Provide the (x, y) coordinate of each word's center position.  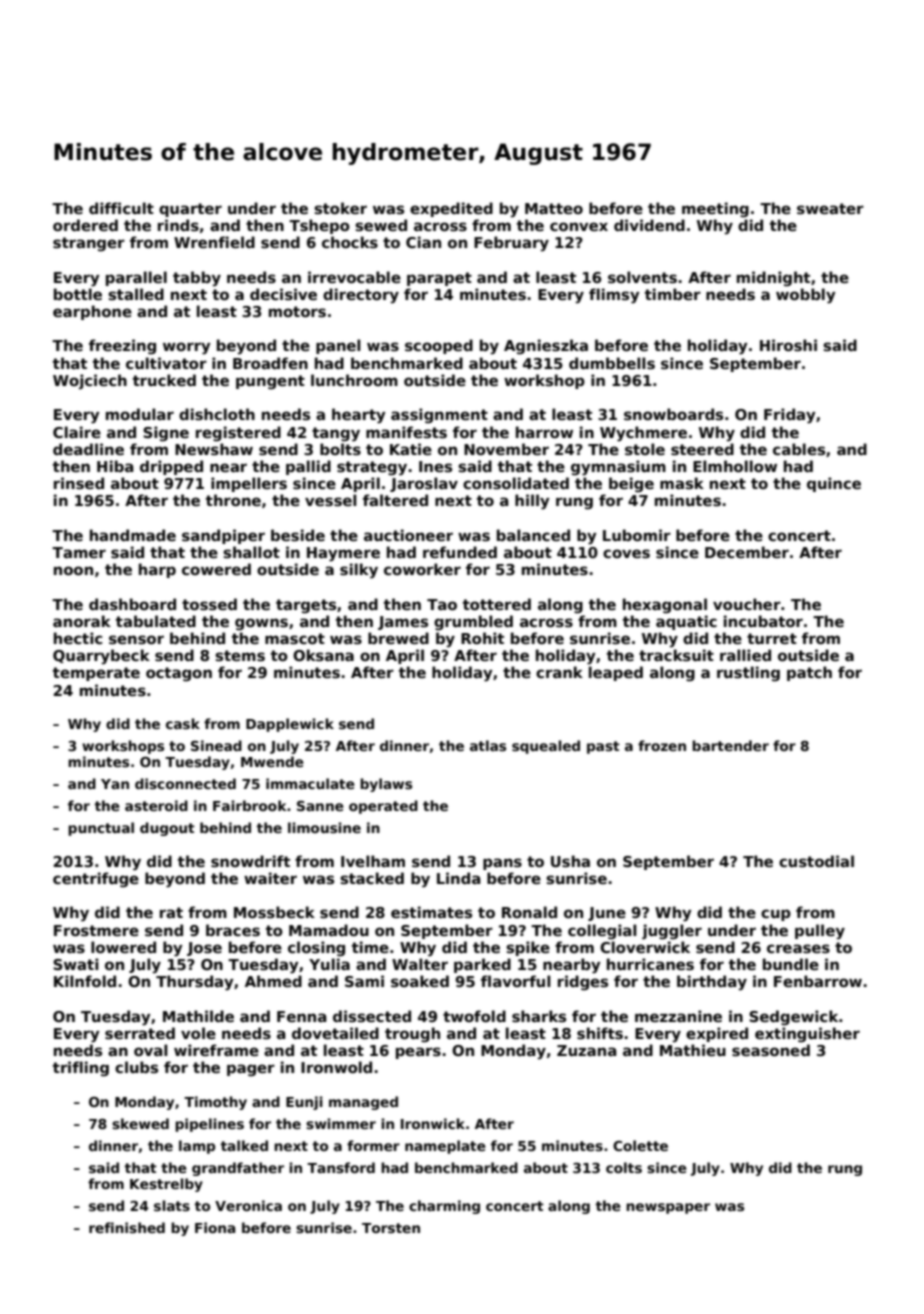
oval (151, 1050)
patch (809, 673)
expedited (451, 209)
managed (363, 1103)
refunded (460, 552)
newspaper (668, 1208)
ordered (85, 225)
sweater (830, 208)
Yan (115, 784)
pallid (308, 467)
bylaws (386, 785)
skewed (140, 1123)
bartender (730, 745)
